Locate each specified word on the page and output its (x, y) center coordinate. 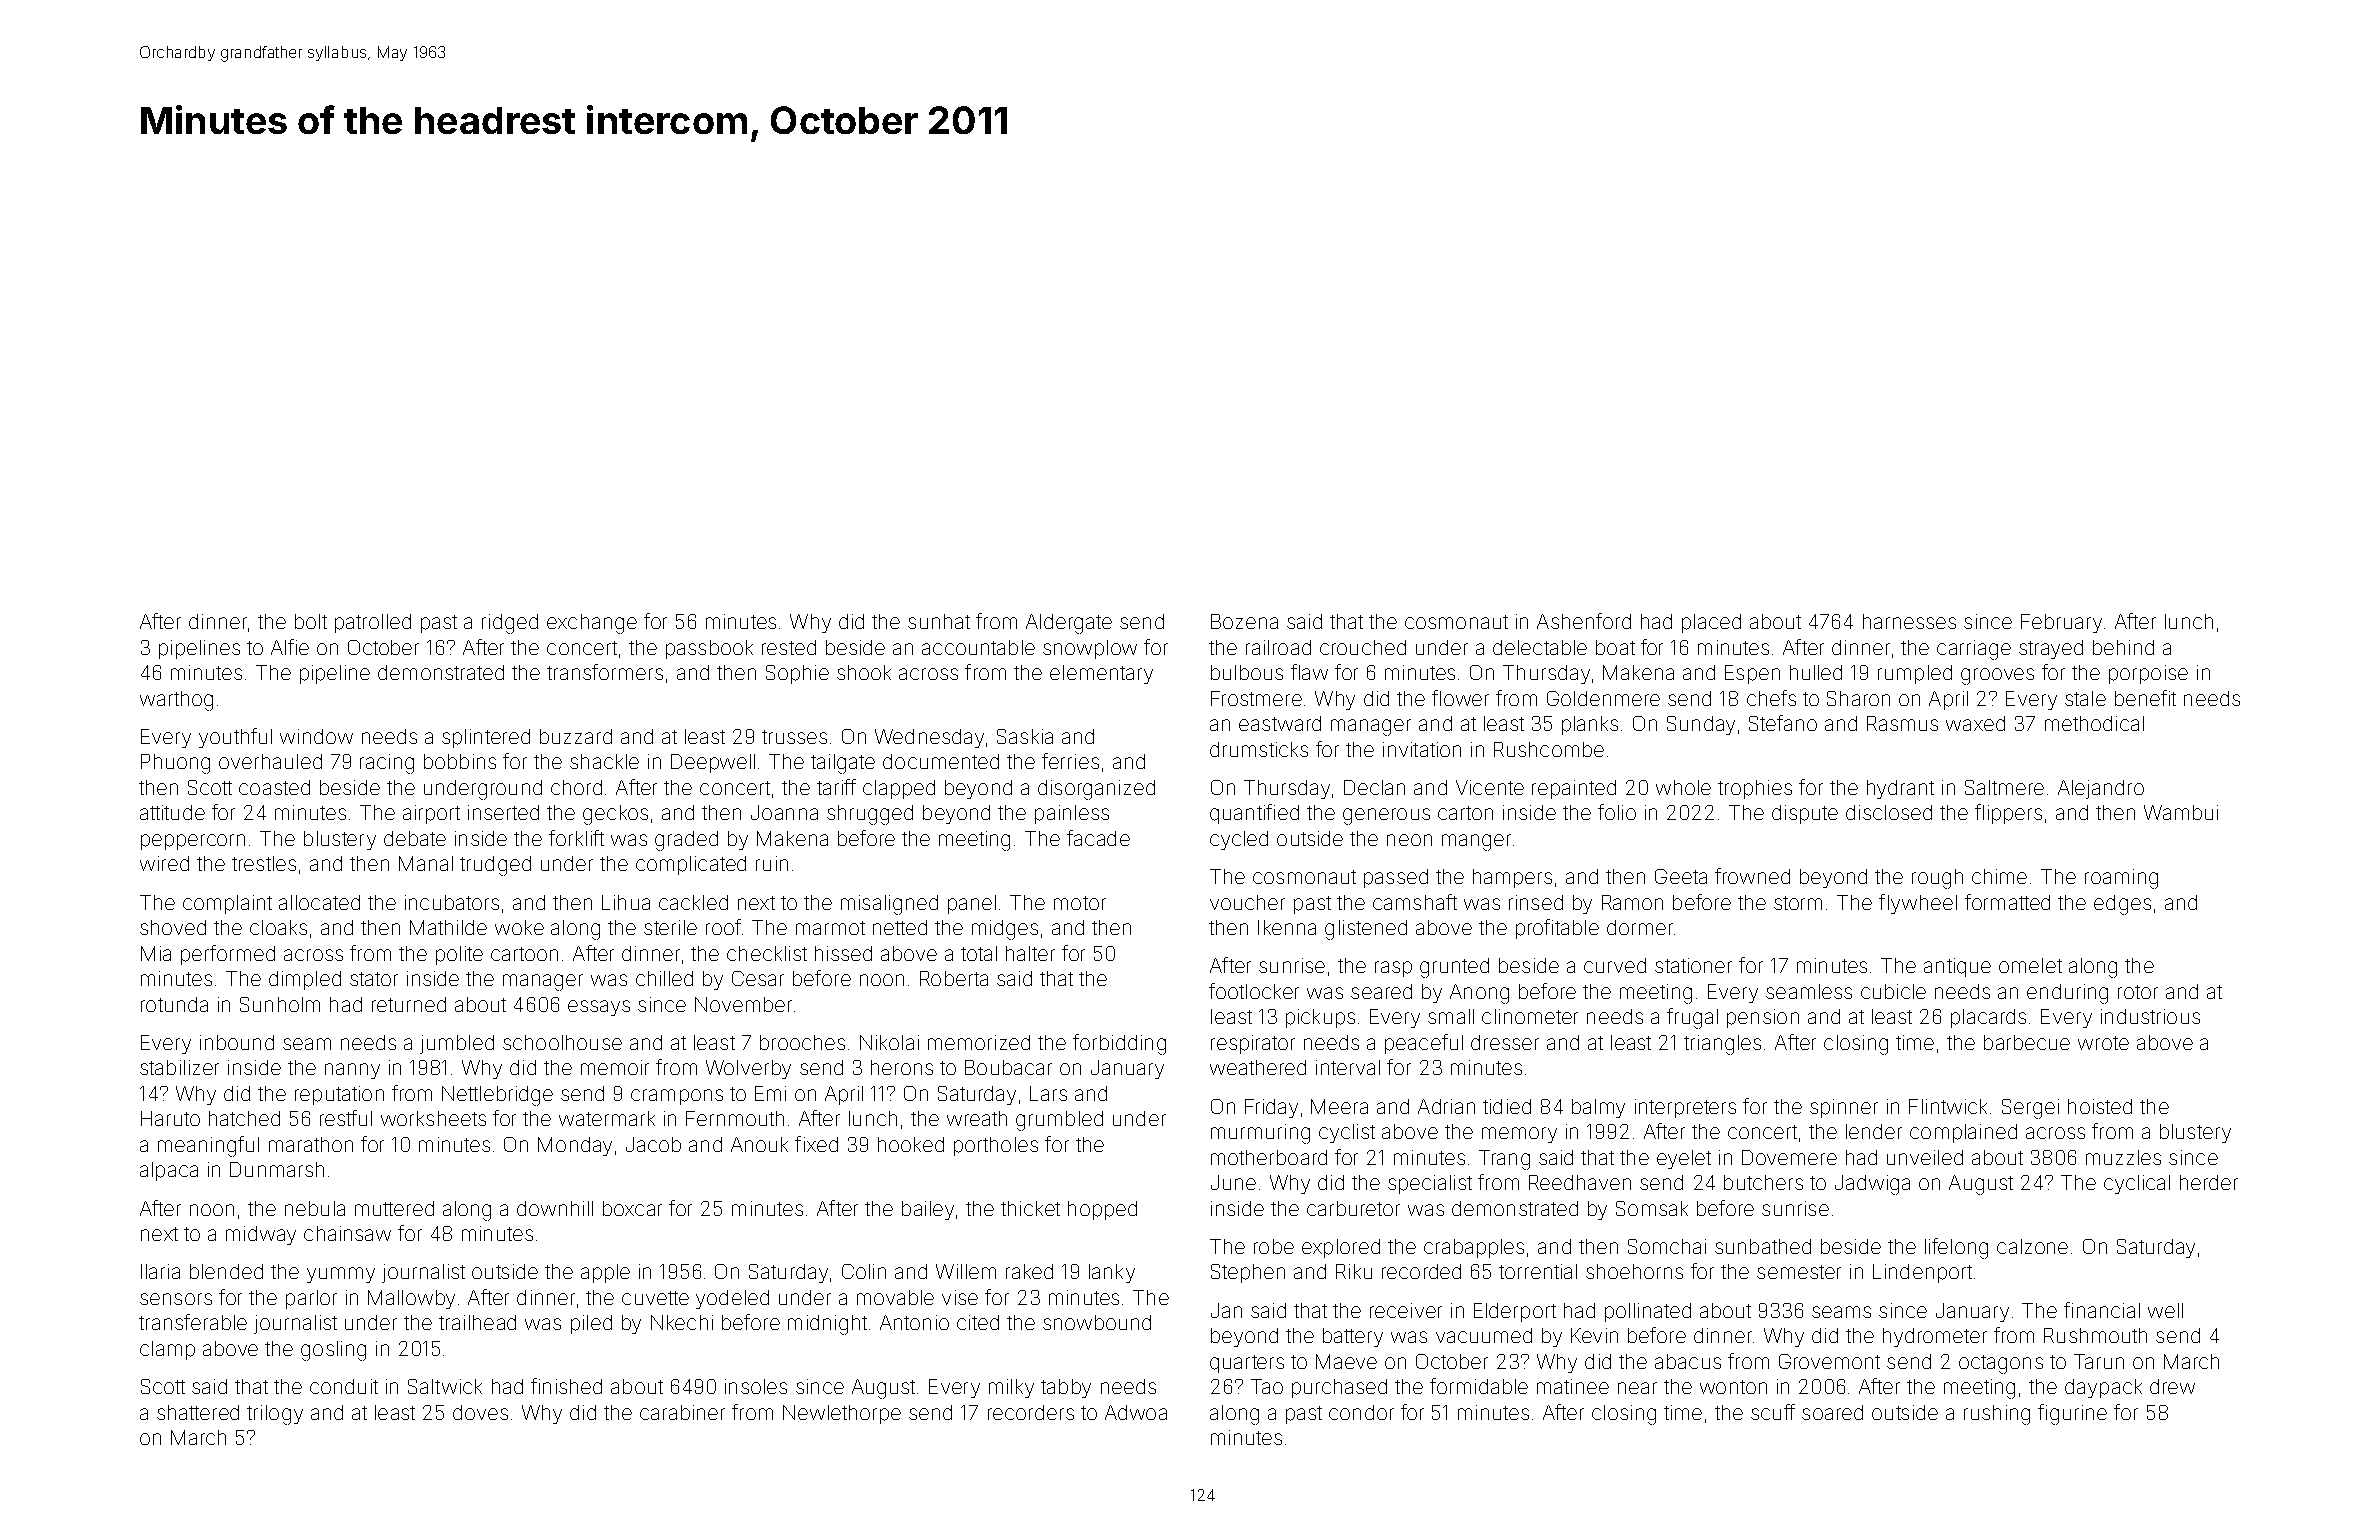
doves (480, 1412)
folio (1617, 812)
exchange (592, 624)
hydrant (1900, 789)
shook (864, 672)
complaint (227, 904)
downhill (555, 1208)
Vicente (1490, 787)
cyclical (2137, 1184)
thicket (1030, 1208)
